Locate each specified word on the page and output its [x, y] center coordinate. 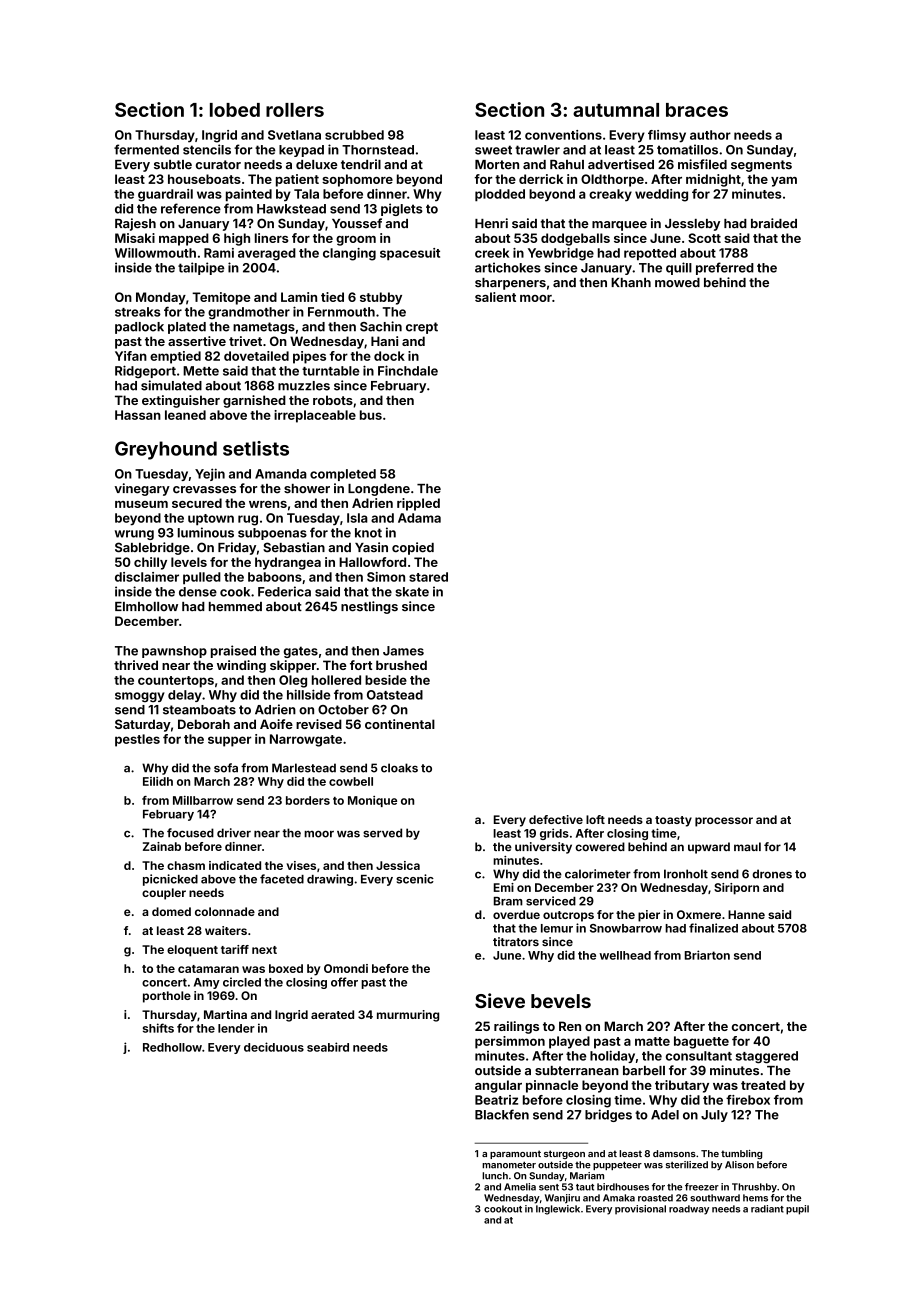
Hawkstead [291, 209]
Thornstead [378, 150]
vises [301, 865]
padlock [139, 328]
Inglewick [558, 1210]
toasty [673, 821]
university [543, 848]
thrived [136, 665]
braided [774, 223]
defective [556, 819]
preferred [725, 268]
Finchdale [408, 370]
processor [724, 822]
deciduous [274, 1047]
